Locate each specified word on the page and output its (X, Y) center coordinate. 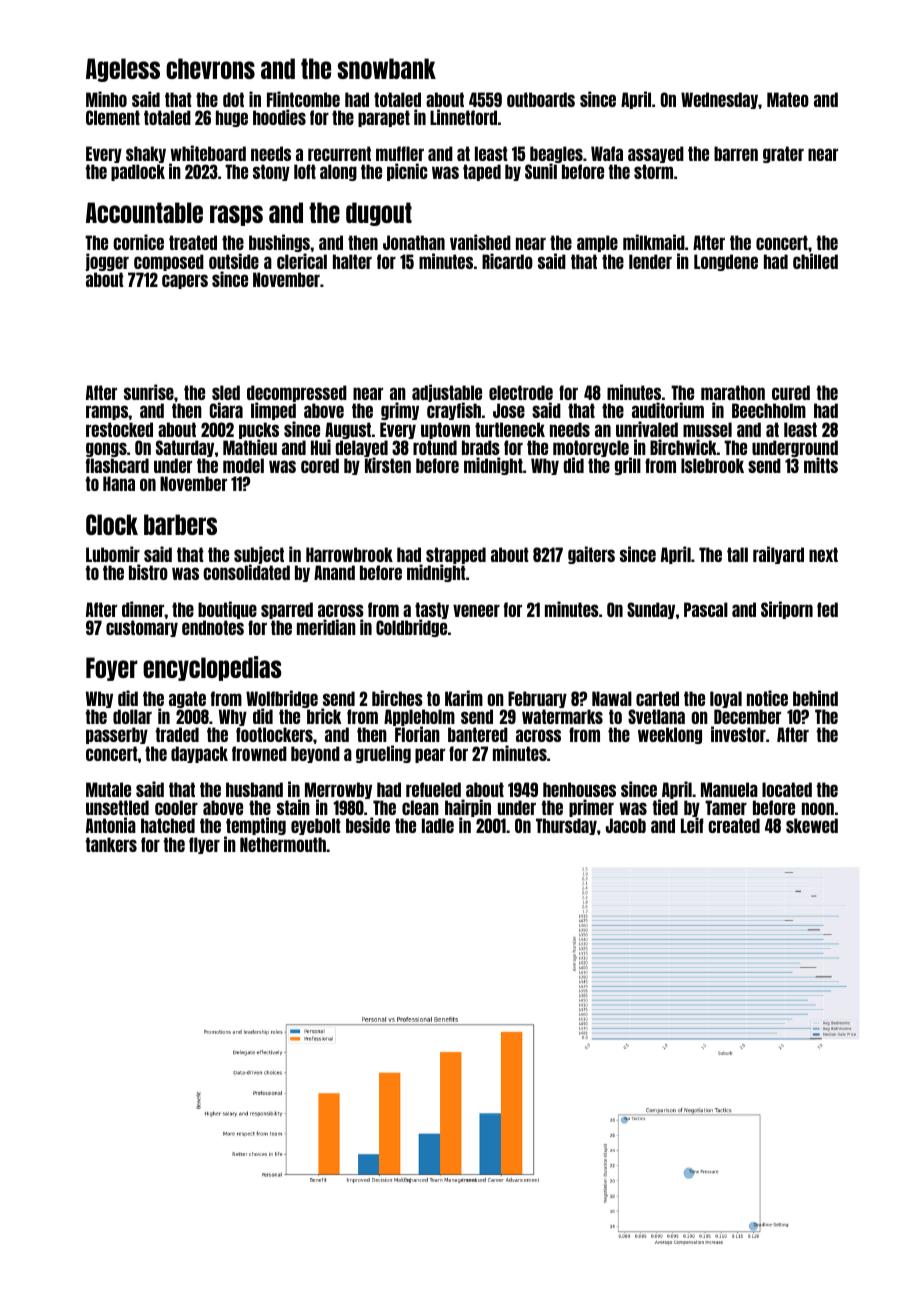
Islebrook (712, 465)
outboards (541, 99)
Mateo (788, 99)
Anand (334, 572)
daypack (199, 754)
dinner (143, 609)
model (243, 465)
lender (650, 261)
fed (827, 609)
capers (185, 281)
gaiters (591, 555)
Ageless (123, 70)
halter (352, 261)
